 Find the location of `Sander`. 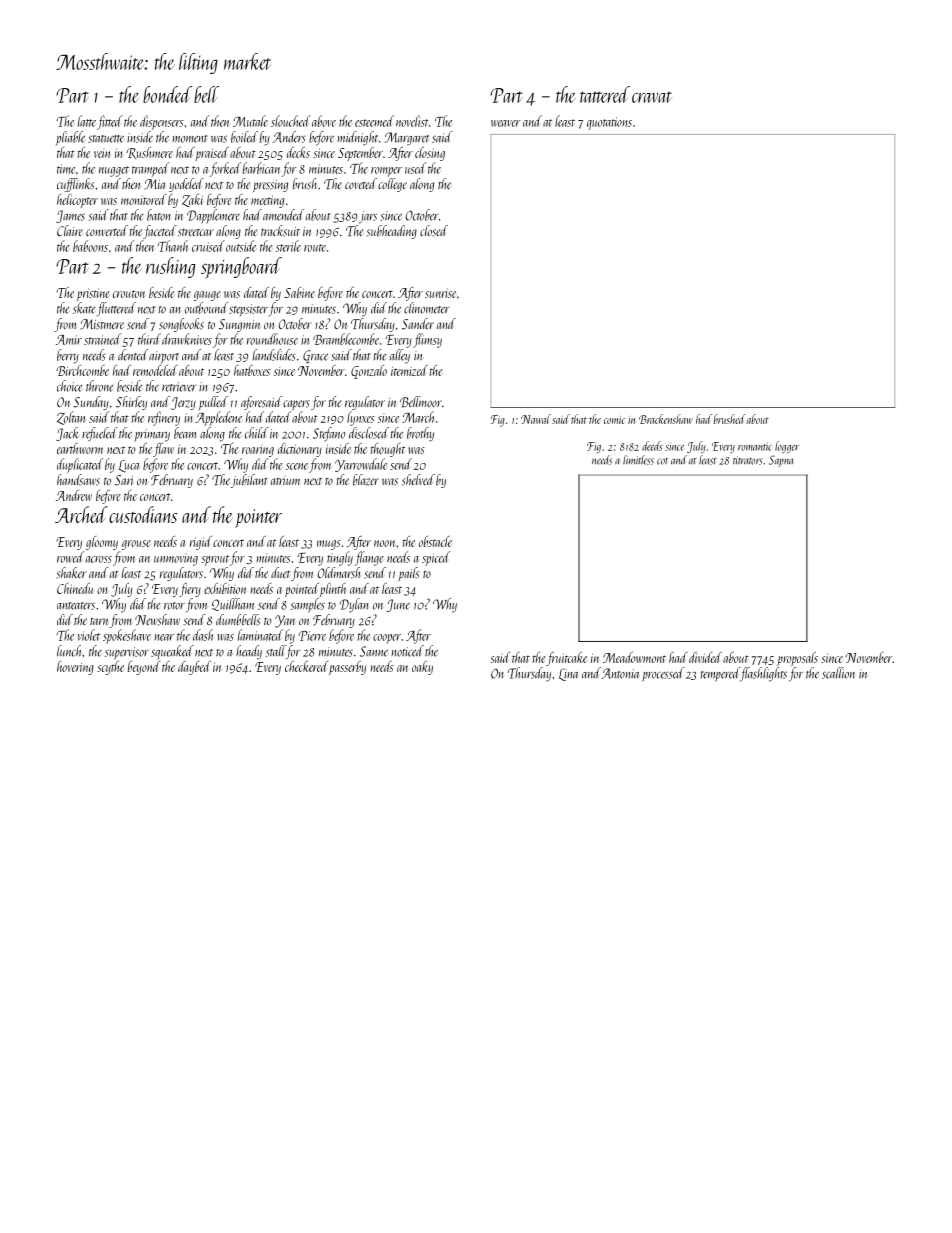

Sander is located at coordinates (418, 324).
